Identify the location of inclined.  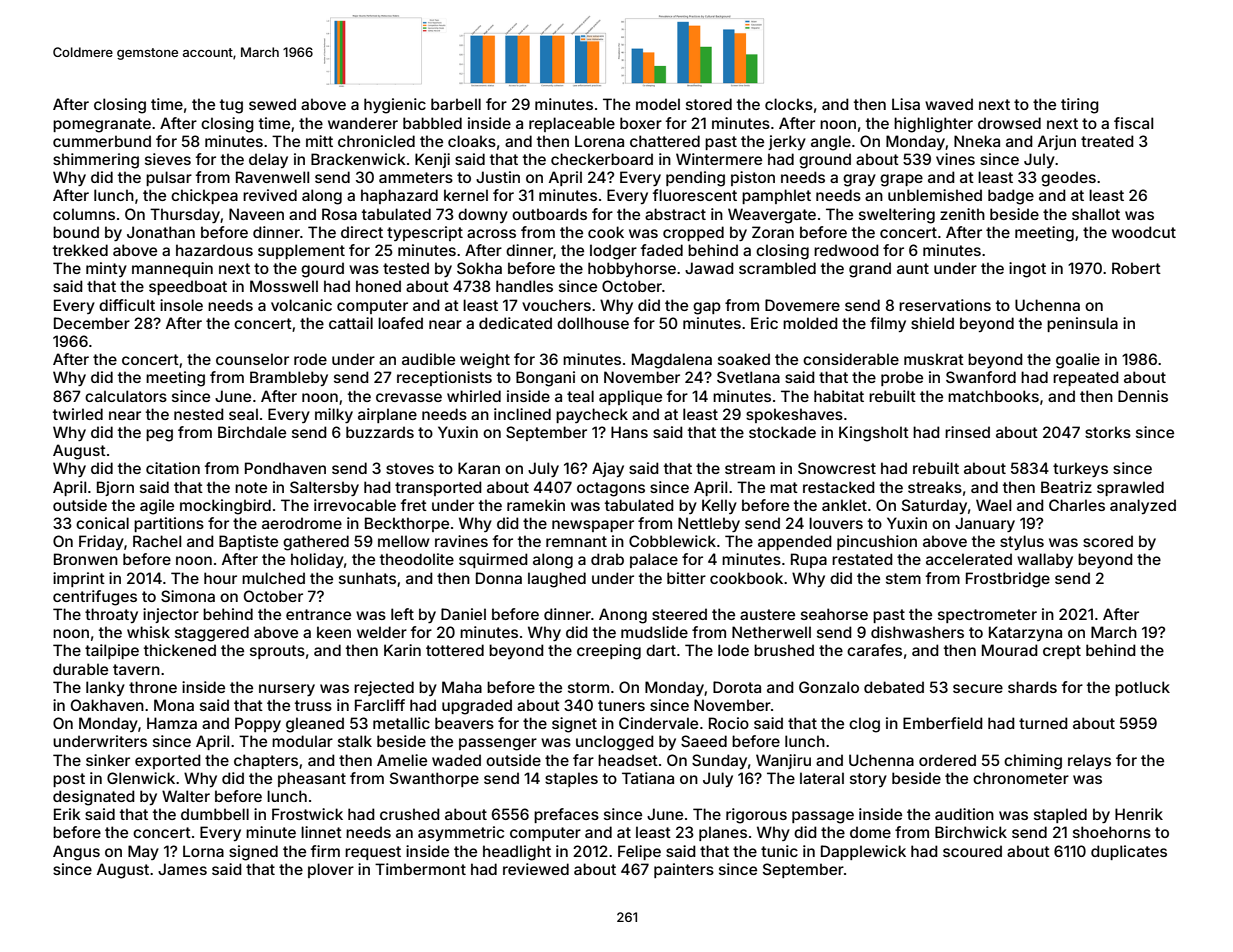
(522, 414).
